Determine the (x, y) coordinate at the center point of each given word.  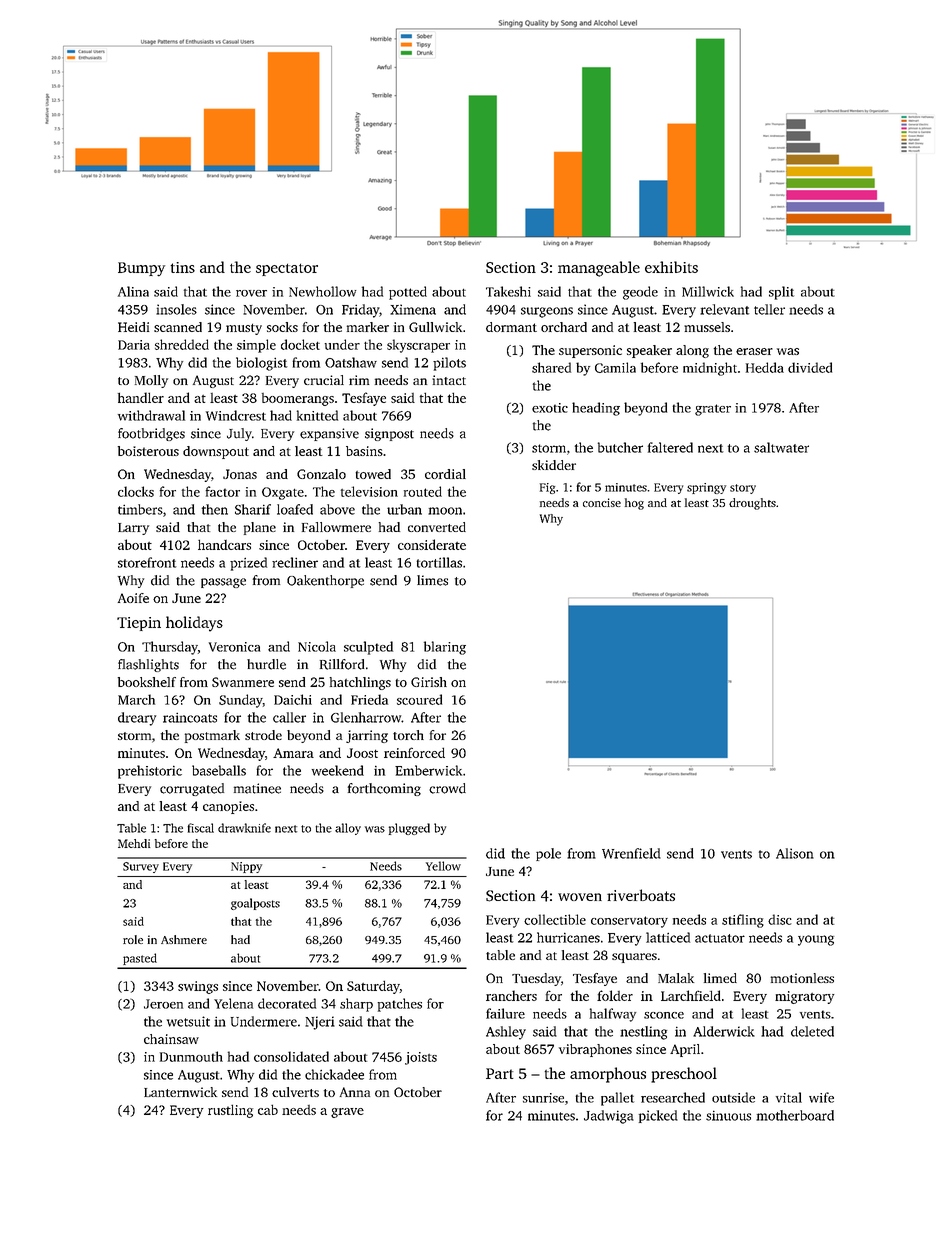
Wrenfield (631, 853)
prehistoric (150, 772)
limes (432, 580)
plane (260, 528)
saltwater (781, 447)
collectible (555, 919)
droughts (752, 504)
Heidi (133, 327)
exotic (550, 408)
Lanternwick (180, 1092)
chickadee (334, 1074)
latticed (668, 937)
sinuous (728, 1115)
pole (548, 854)
